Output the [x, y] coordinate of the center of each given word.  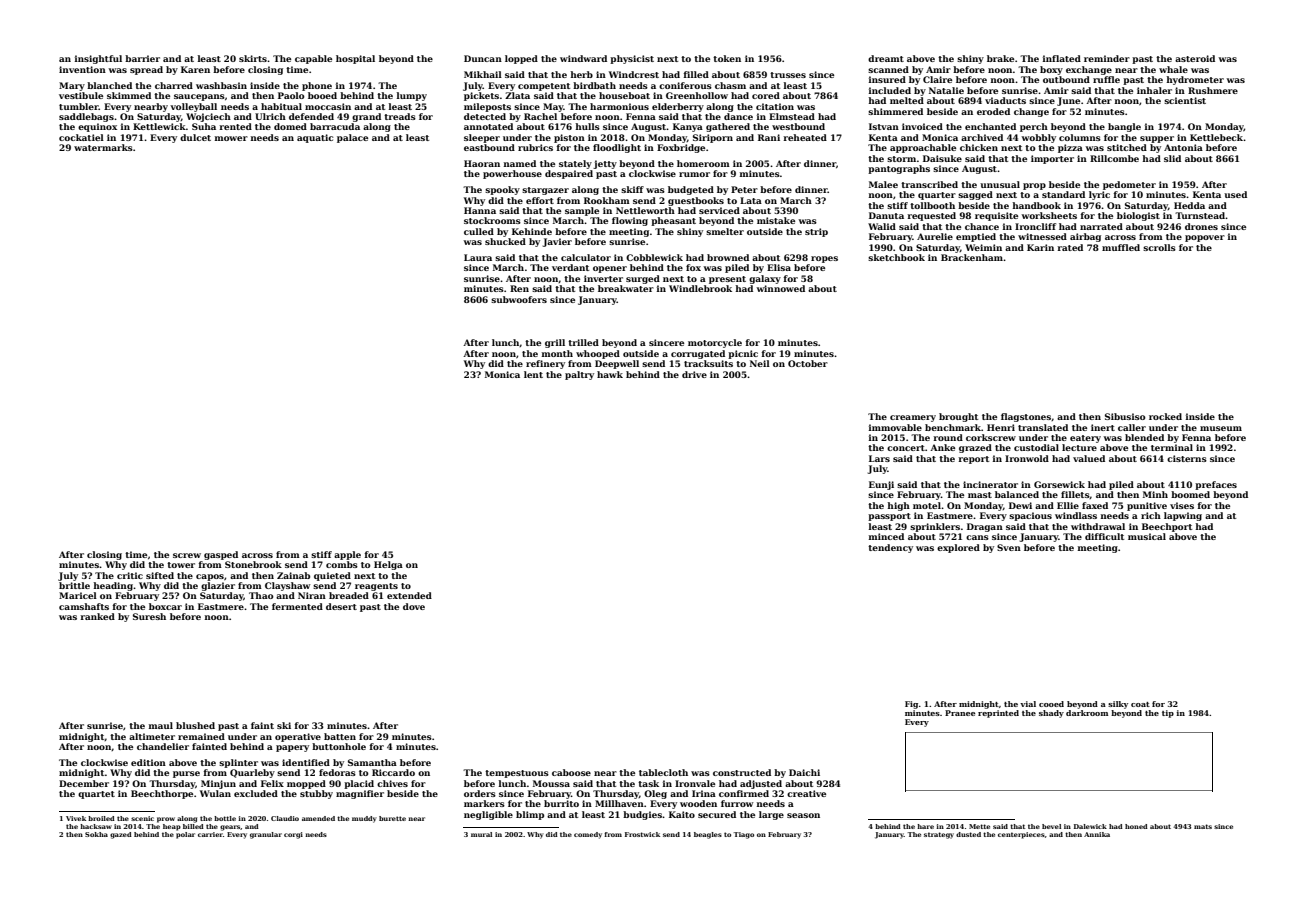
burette [392, 818]
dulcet [195, 137]
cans [977, 537]
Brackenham [972, 257]
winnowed [780, 288]
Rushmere [1213, 90]
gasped [221, 555]
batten [340, 736]
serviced [719, 210]
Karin [1040, 247]
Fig [911, 705]
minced [886, 536]
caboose [571, 772]
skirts [253, 58]
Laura [478, 257]
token [727, 58]
